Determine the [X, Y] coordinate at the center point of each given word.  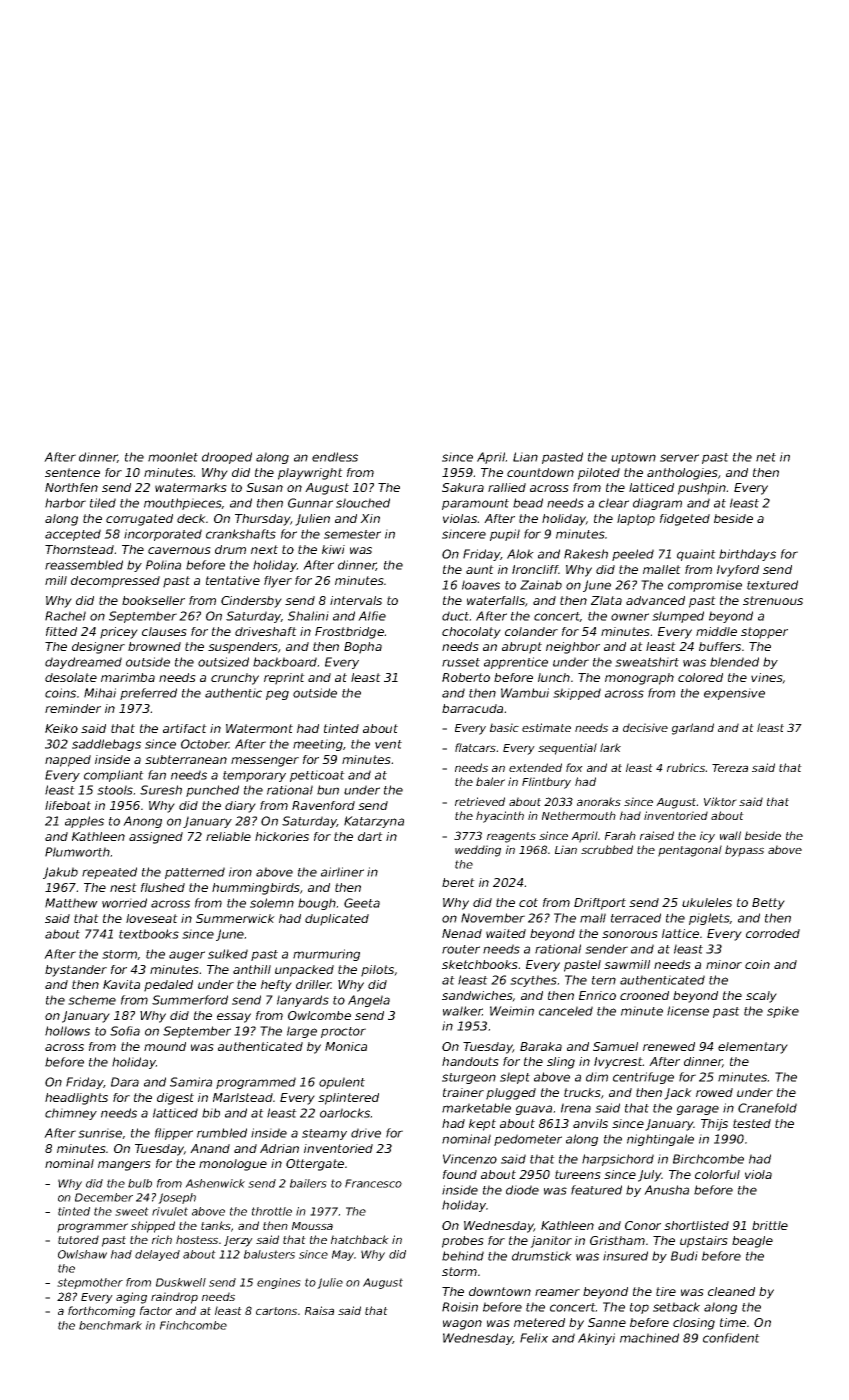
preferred [148, 694]
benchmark [110, 1325]
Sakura [463, 487]
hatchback [360, 1239]
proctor [343, 1032]
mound [165, 1046]
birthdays [747, 555]
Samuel [615, 1046]
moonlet [173, 457]
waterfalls [496, 600]
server [679, 458]
